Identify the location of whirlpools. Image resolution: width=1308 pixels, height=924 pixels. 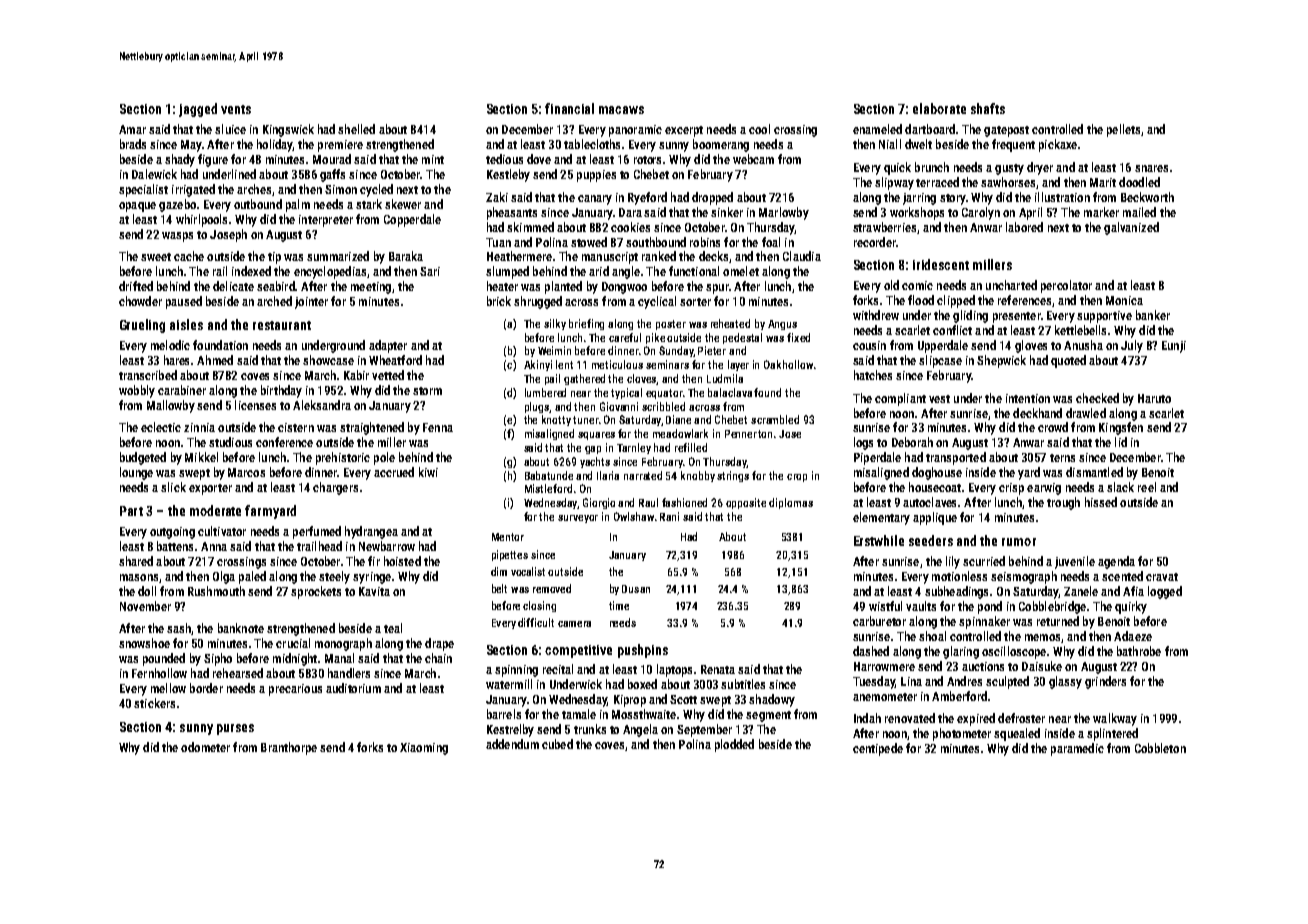
(201, 220).
